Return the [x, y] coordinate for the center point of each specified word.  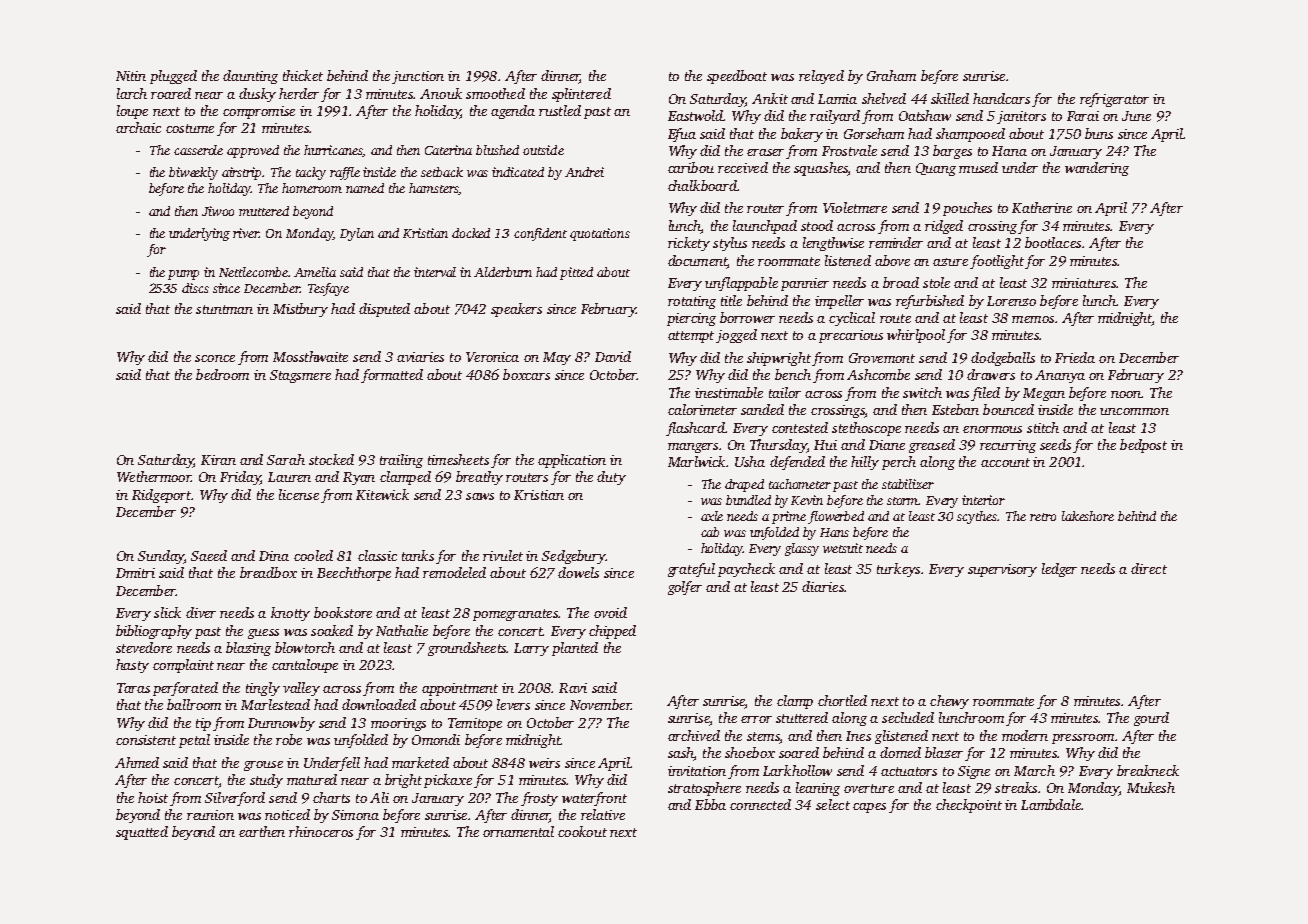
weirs [544, 763]
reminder [896, 242]
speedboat [737, 77]
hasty [132, 666]
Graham [891, 75]
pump [183, 275]
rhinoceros [321, 831]
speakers [516, 310]
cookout [582, 831]
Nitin [131, 76]
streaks [1016, 787]
